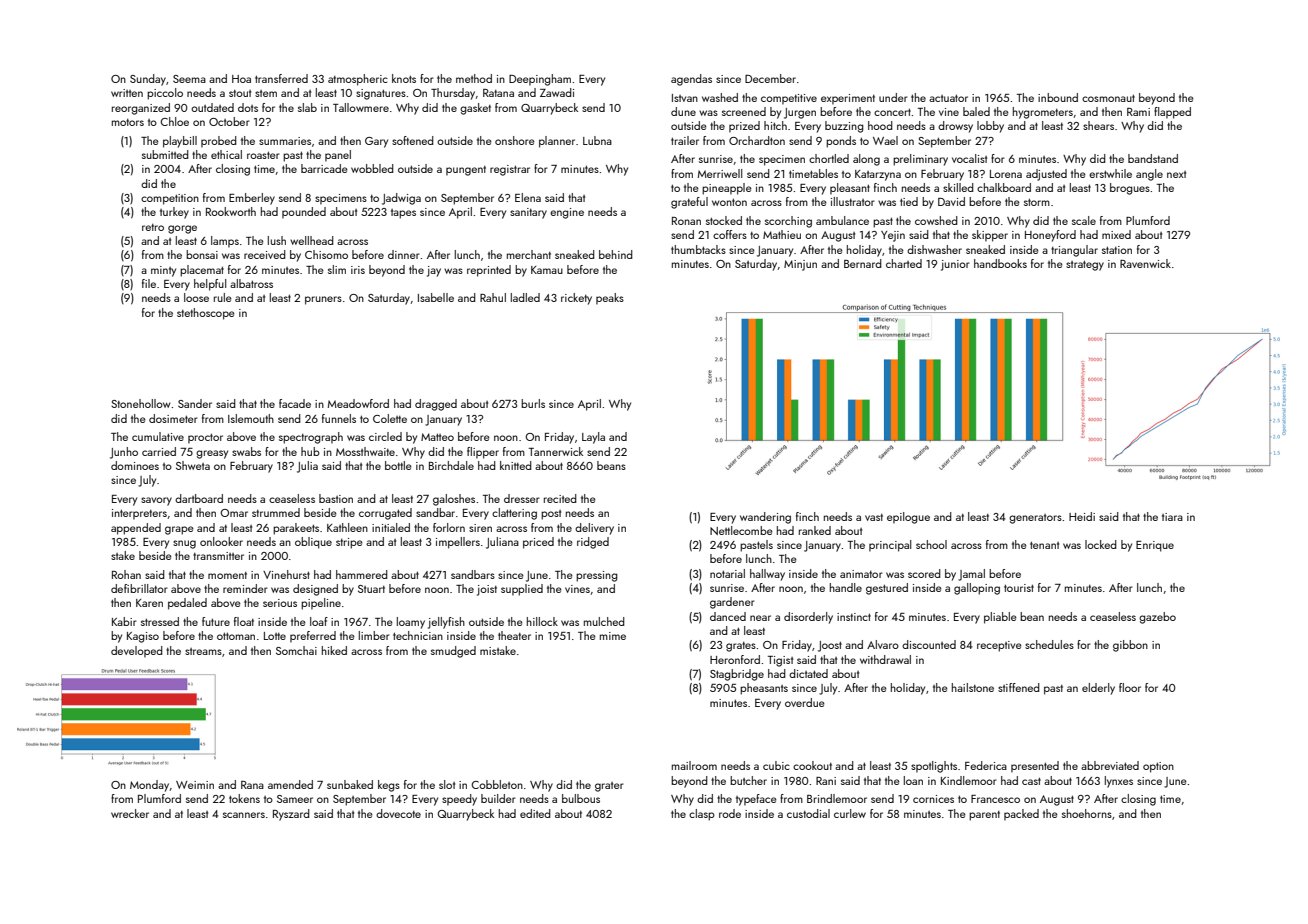  I want to click on preliminary, so click(920, 160).
